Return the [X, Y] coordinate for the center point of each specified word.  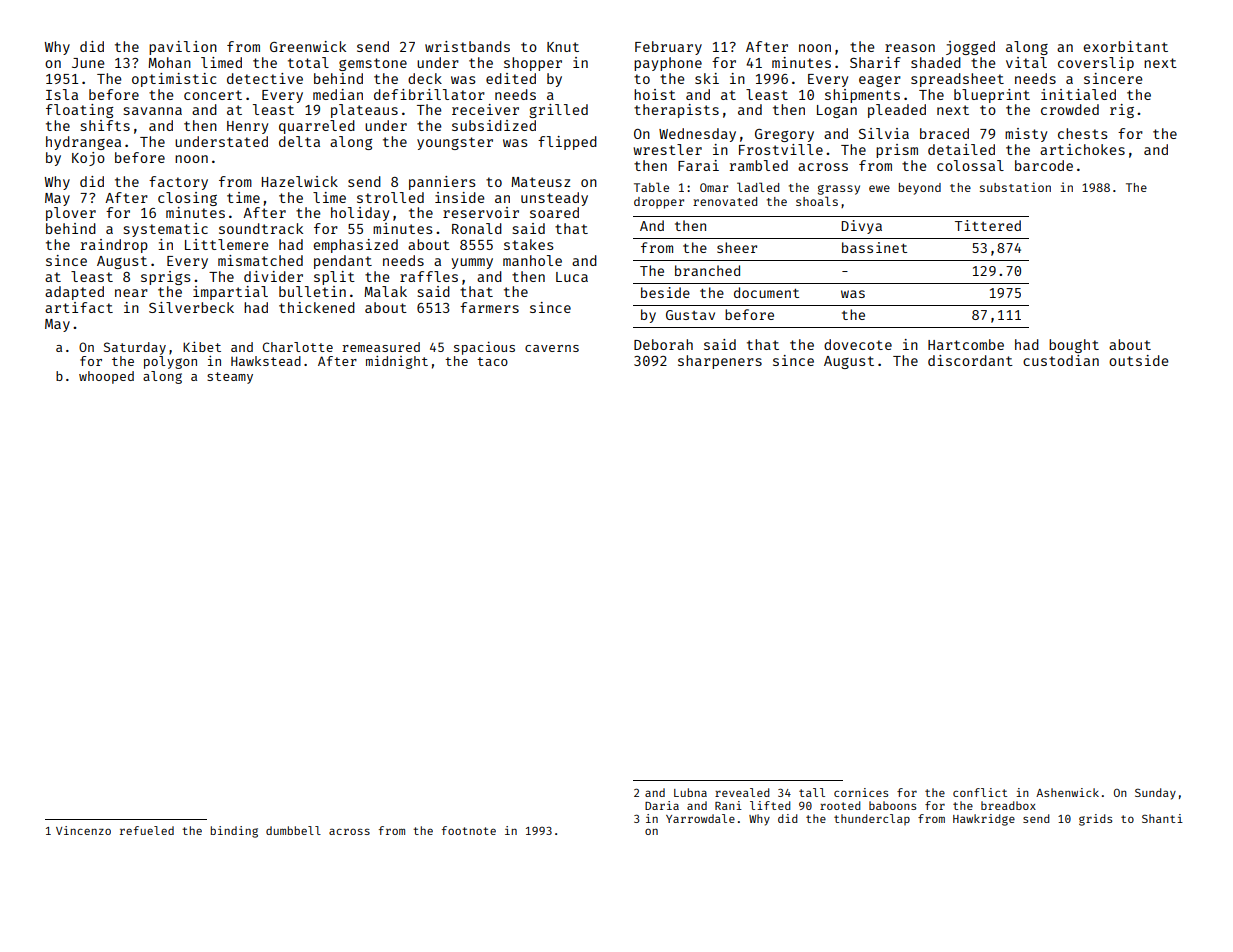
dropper [659, 203]
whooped [106, 377]
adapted [74, 293]
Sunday [1155, 794]
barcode [1044, 165]
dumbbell [293, 830]
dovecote [858, 344]
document [766, 292]
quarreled [317, 127]
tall [812, 792]
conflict [980, 792]
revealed [742, 792]
